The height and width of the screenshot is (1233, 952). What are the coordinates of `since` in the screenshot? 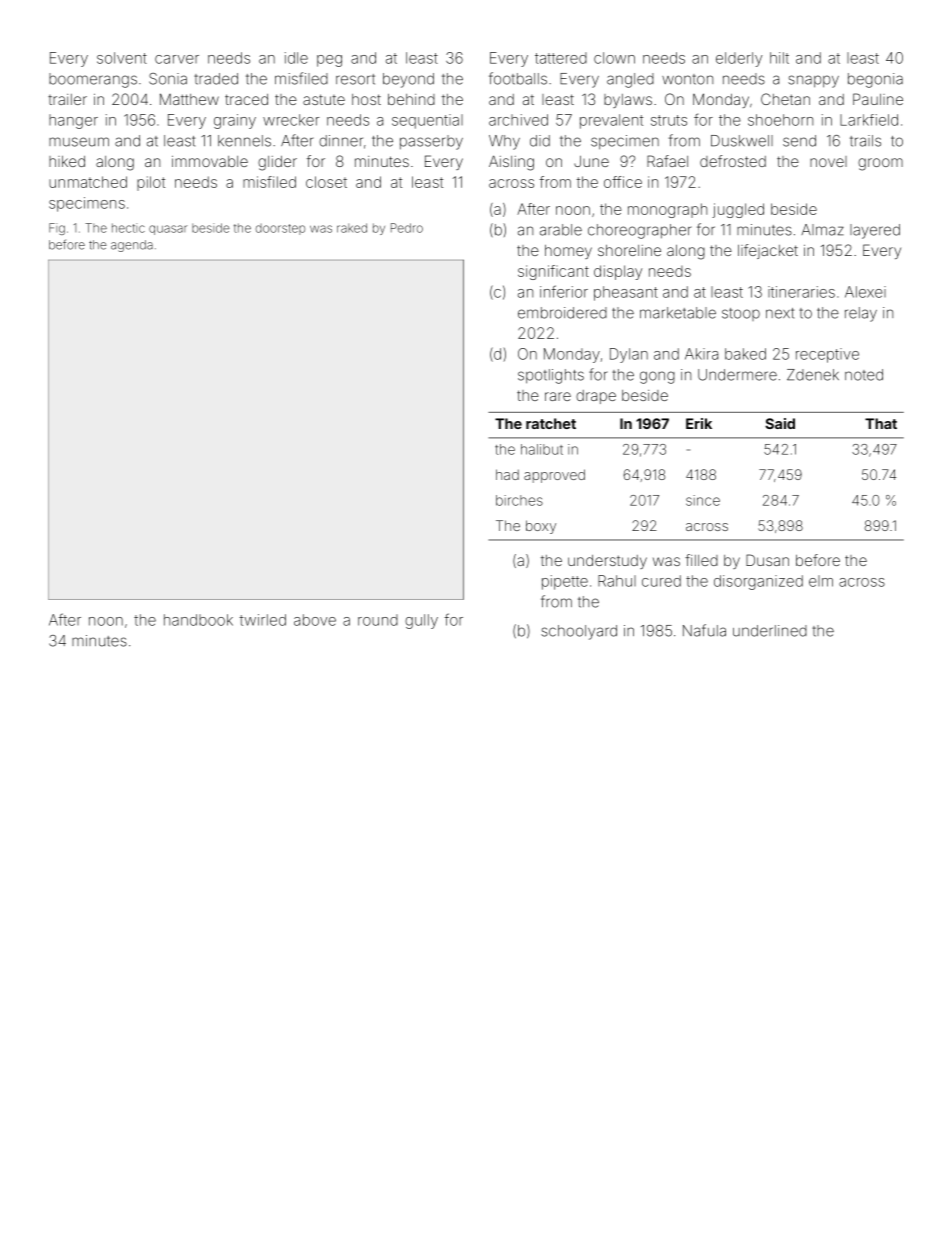 It's located at (703, 500).
